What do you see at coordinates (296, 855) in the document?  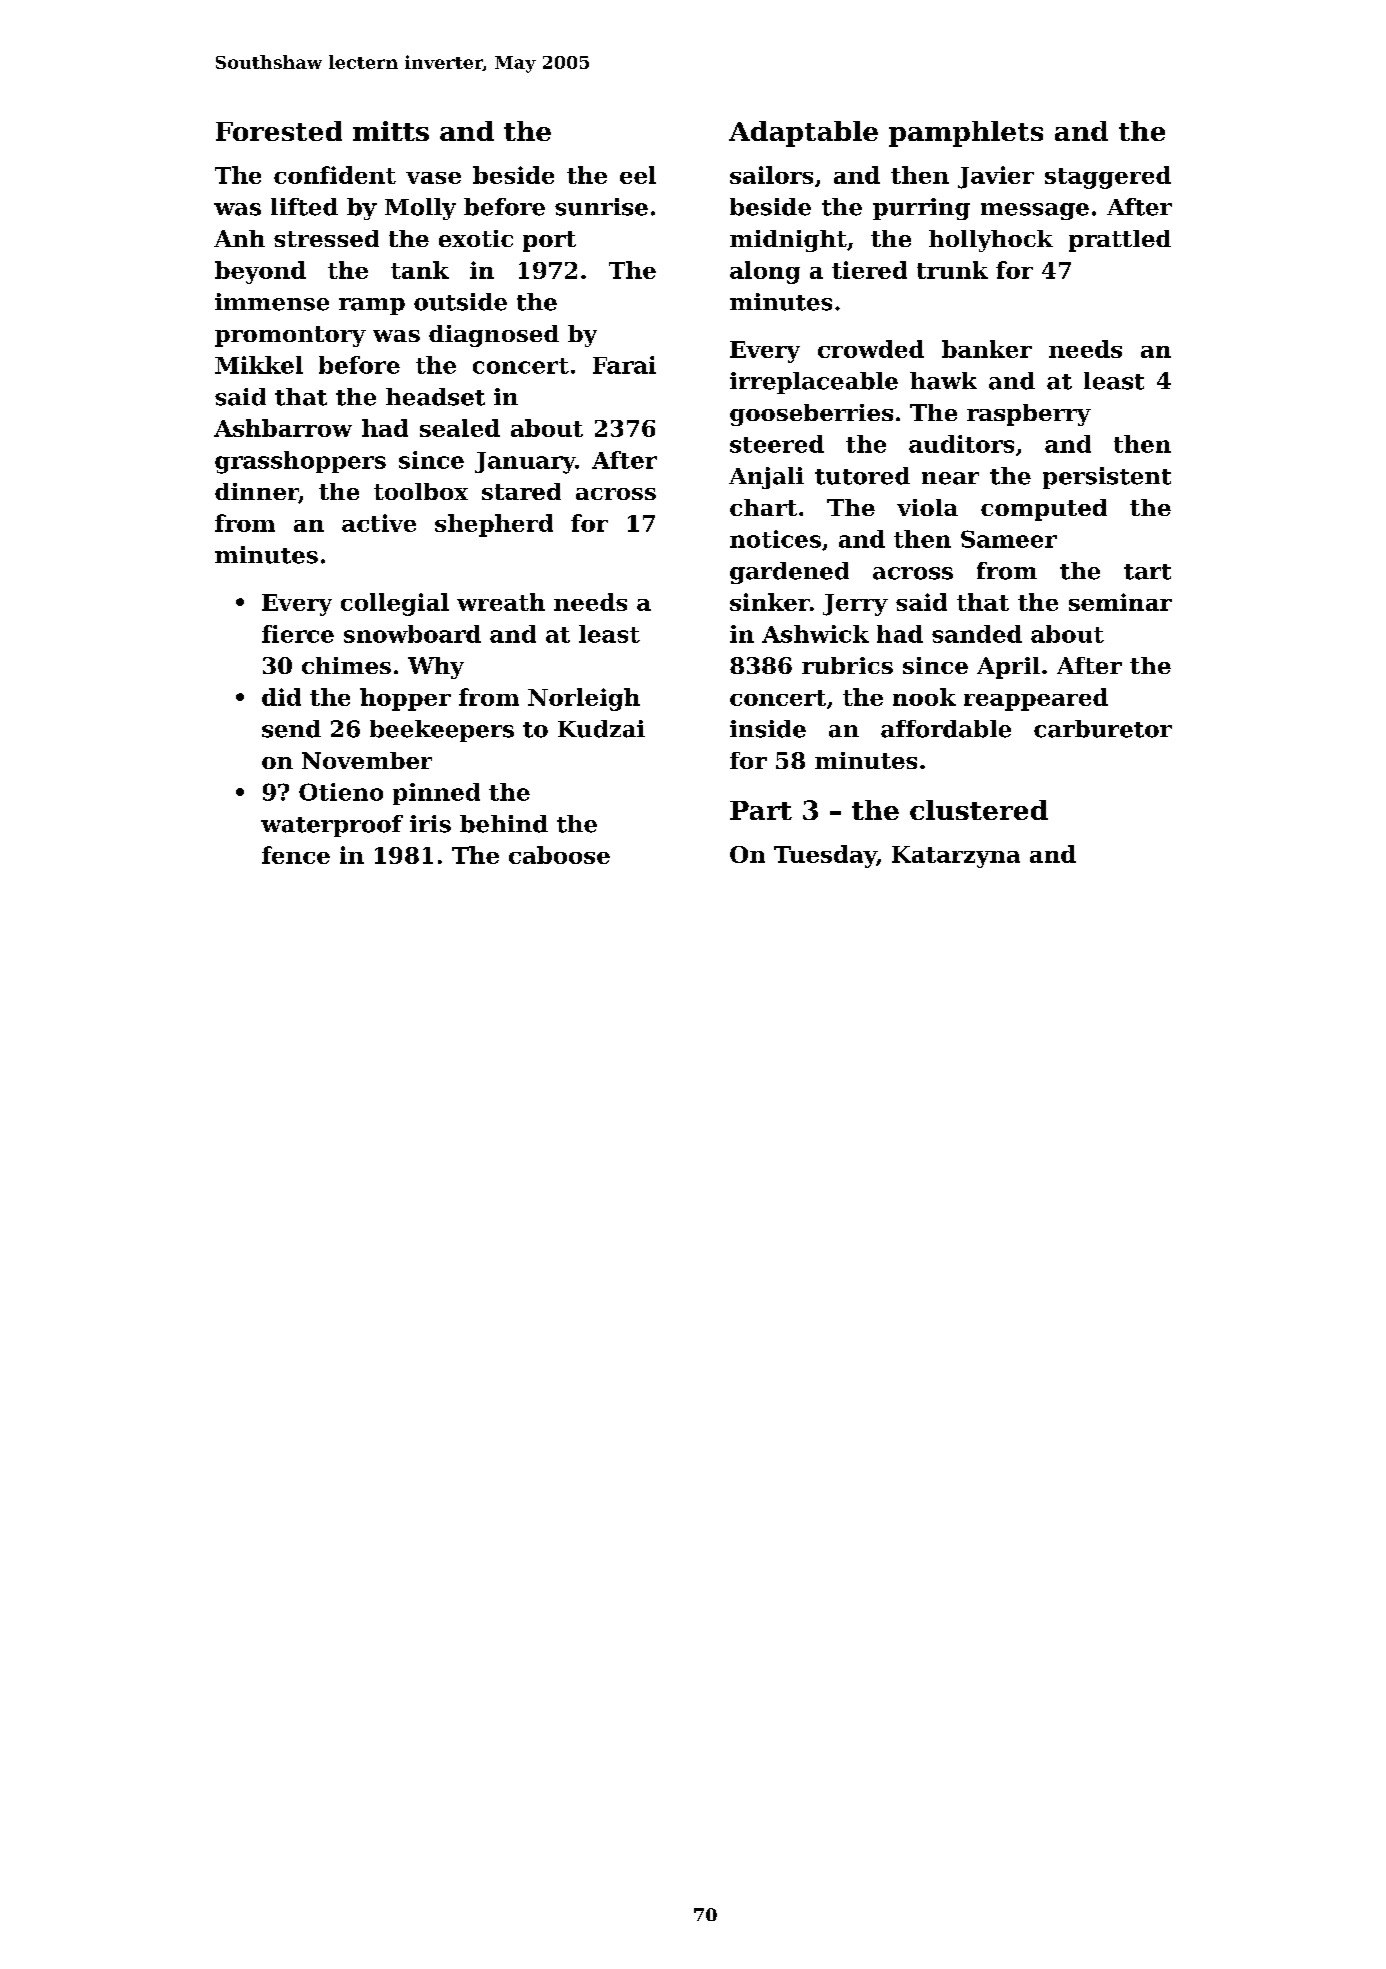 I see `fence` at bounding box center [296, 855].
